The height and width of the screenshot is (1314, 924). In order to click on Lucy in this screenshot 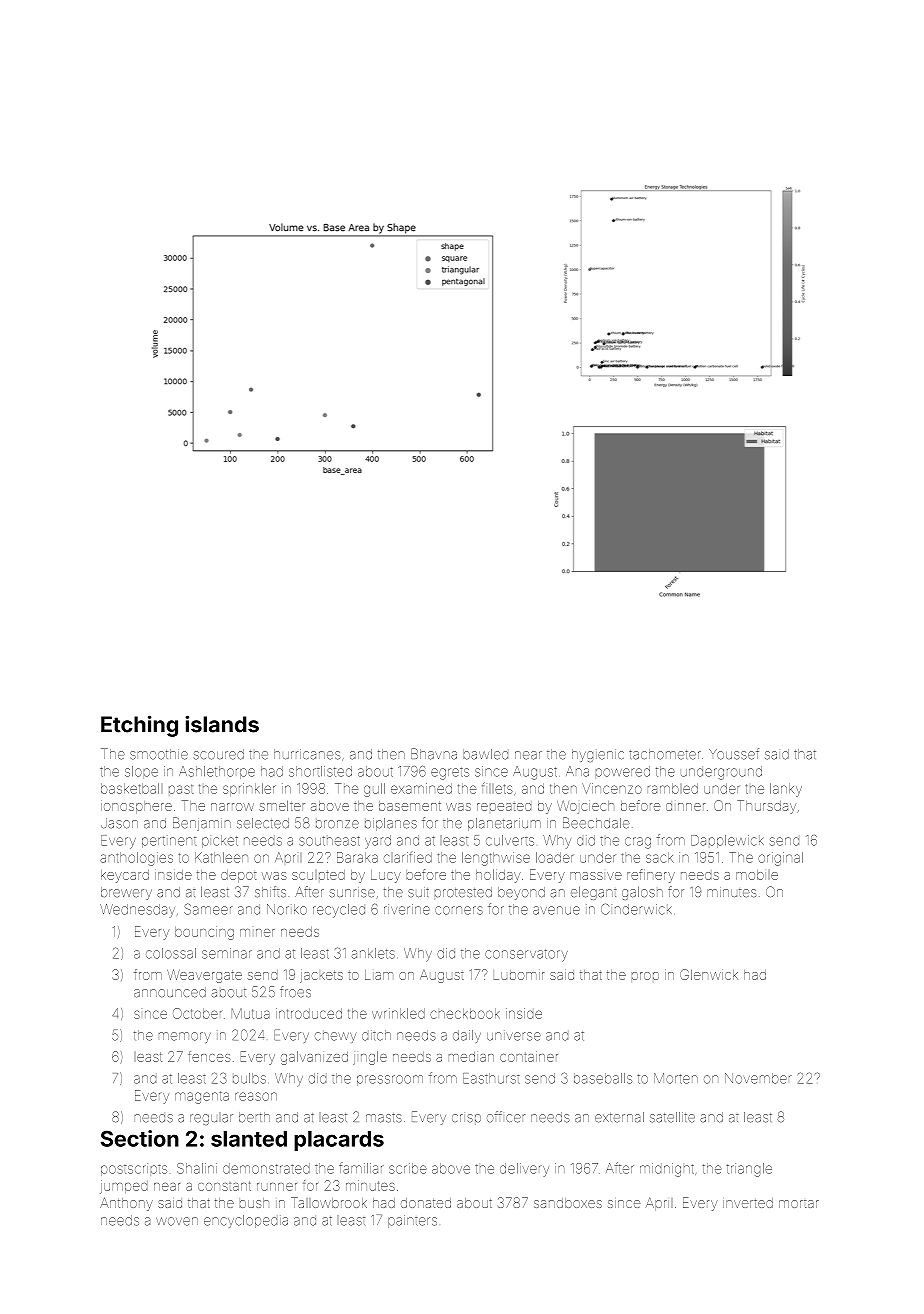, I will do `click(386, 876)`.
